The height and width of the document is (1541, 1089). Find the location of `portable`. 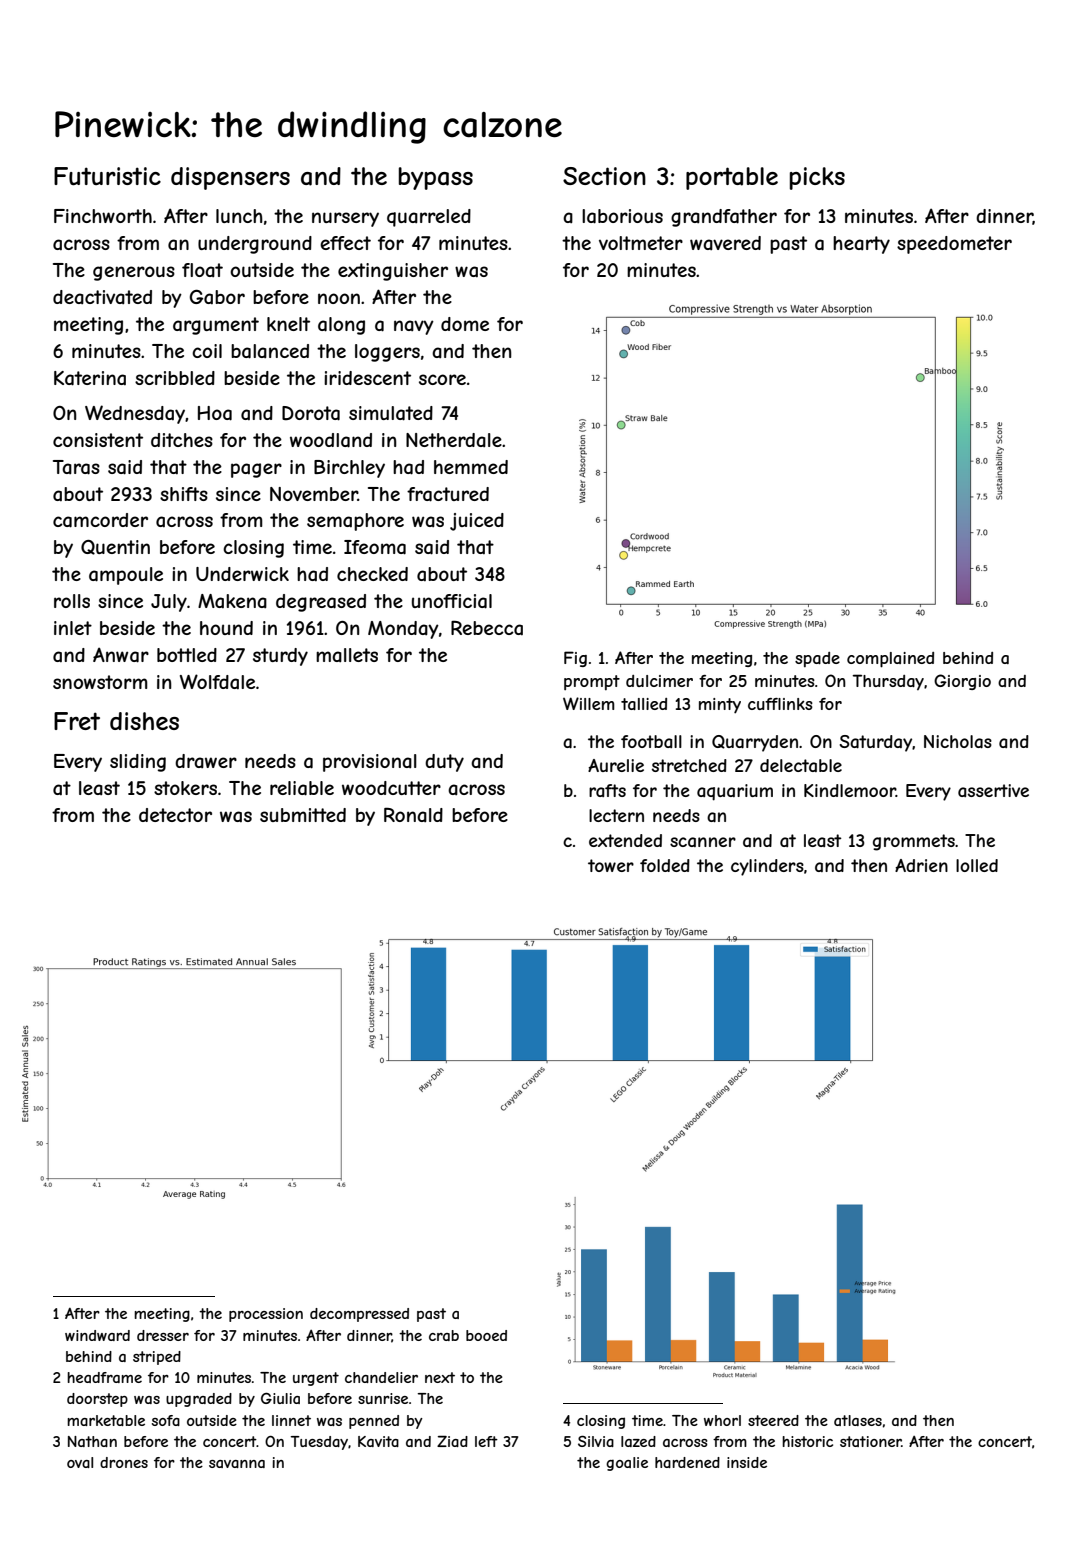

portable is located at coordinates (732, 178).
